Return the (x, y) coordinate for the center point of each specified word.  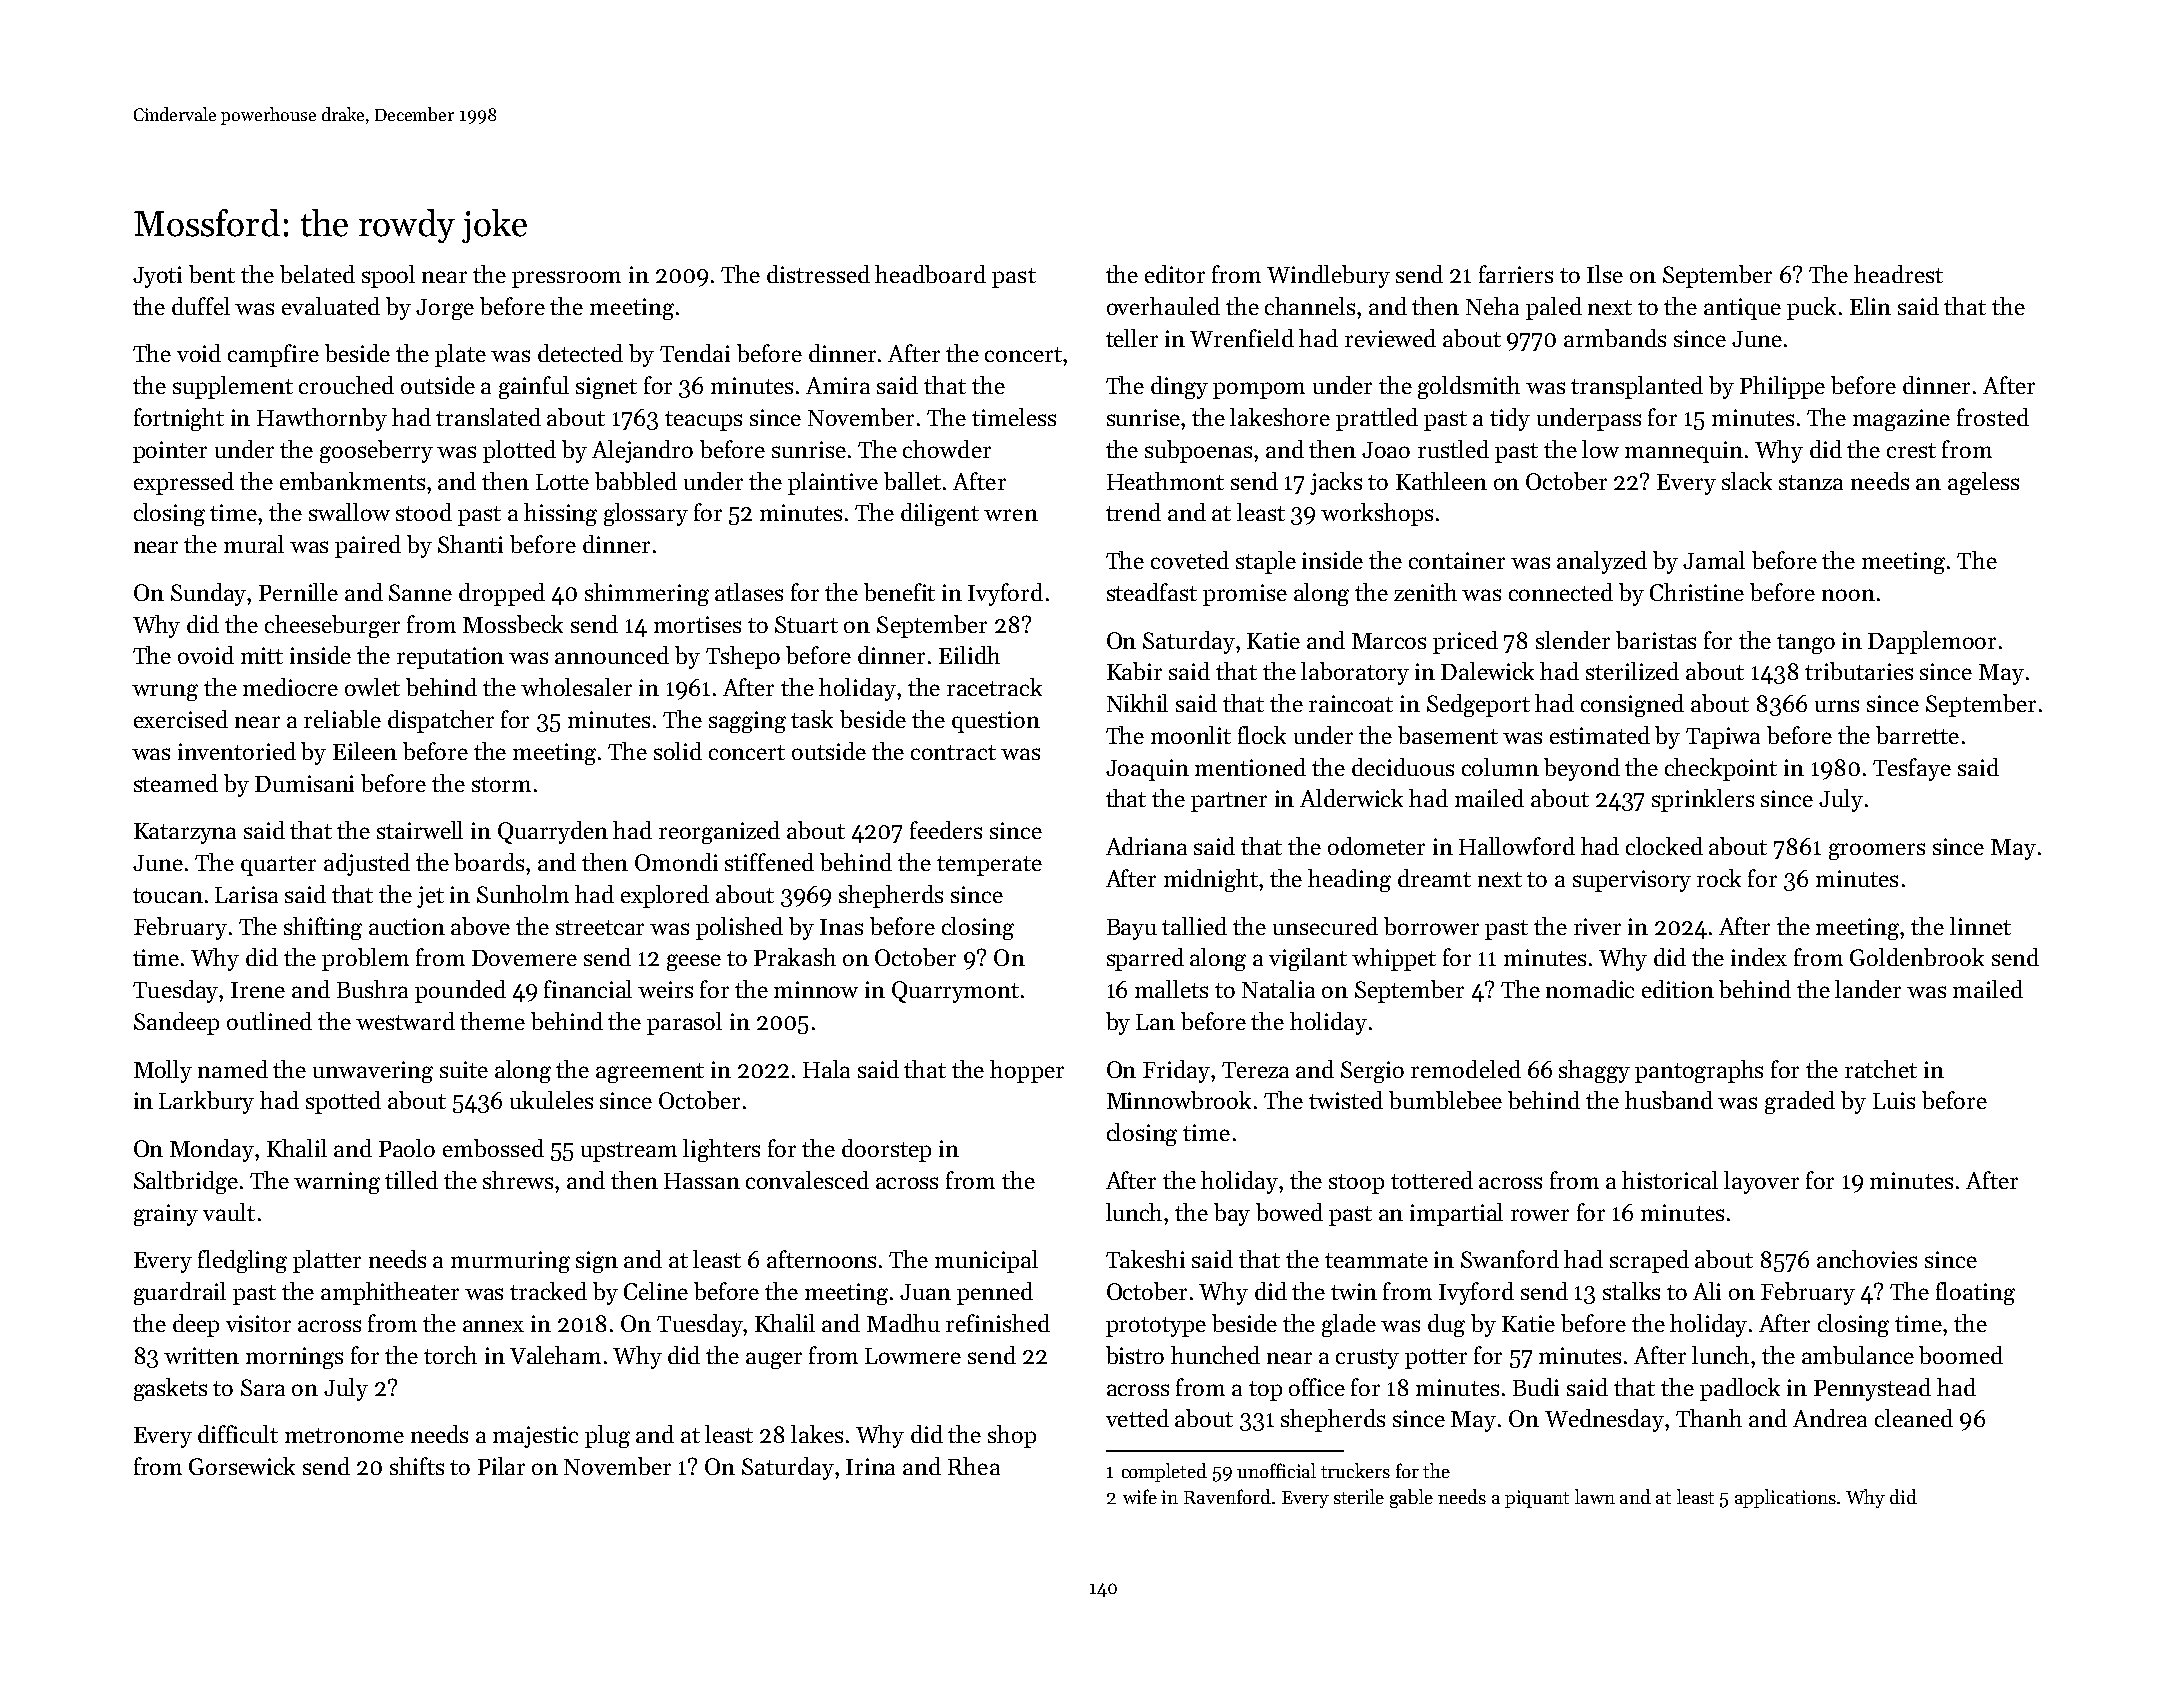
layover (1761, 1182)
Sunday (209, 594)
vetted (1137, 1418)
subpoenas (1198, 451)
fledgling (242, 1261)
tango (1806, 644)
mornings (294, 1358)
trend (1133, 512)
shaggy (1594, 1071)
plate (460, 355)
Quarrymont (955, 992)
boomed (1961, 1355)
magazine (1901, 420)
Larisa (246, 894)
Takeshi (1145, 1259)
